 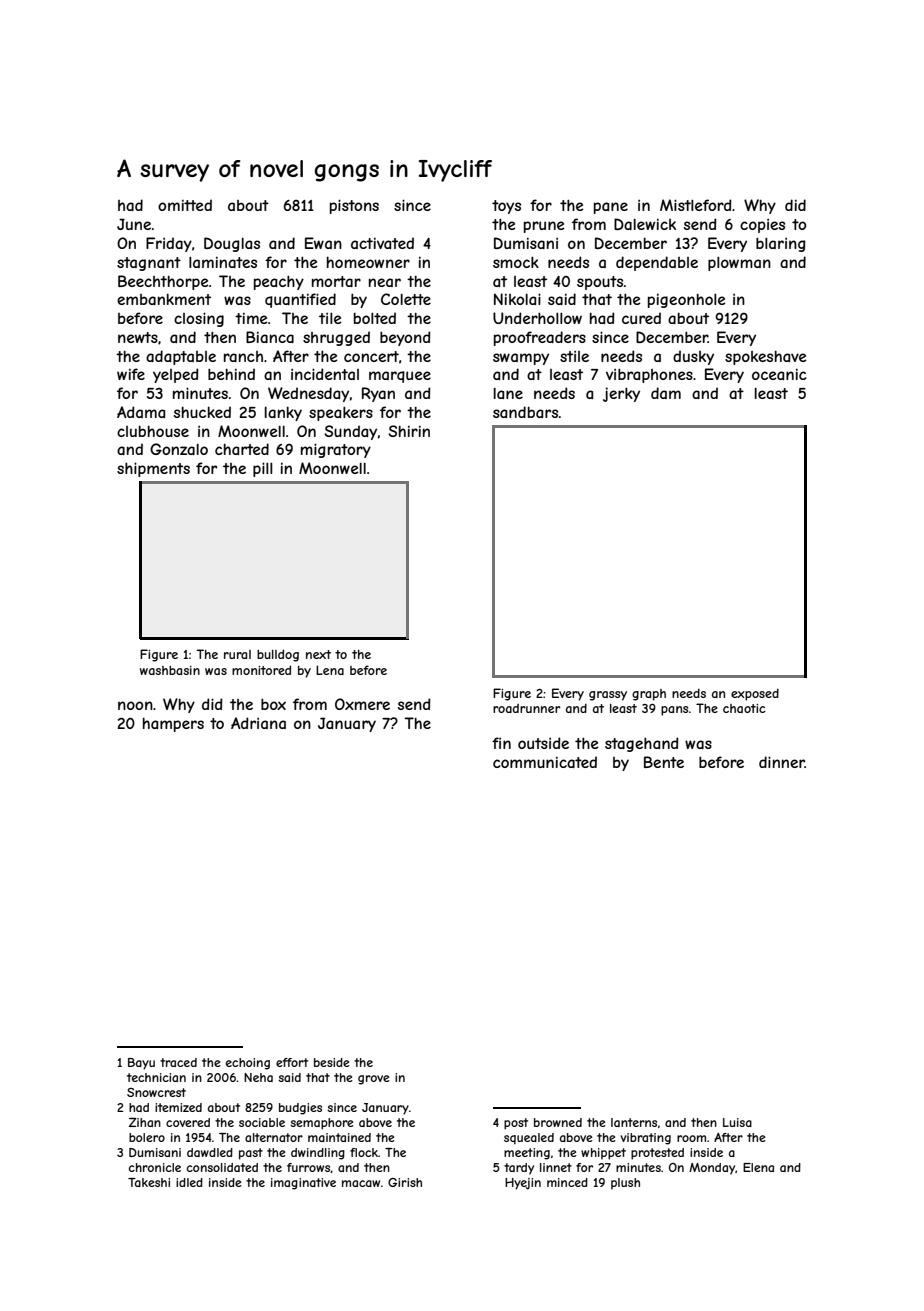 I want to click on beside, so click(x=332, y=1062).
